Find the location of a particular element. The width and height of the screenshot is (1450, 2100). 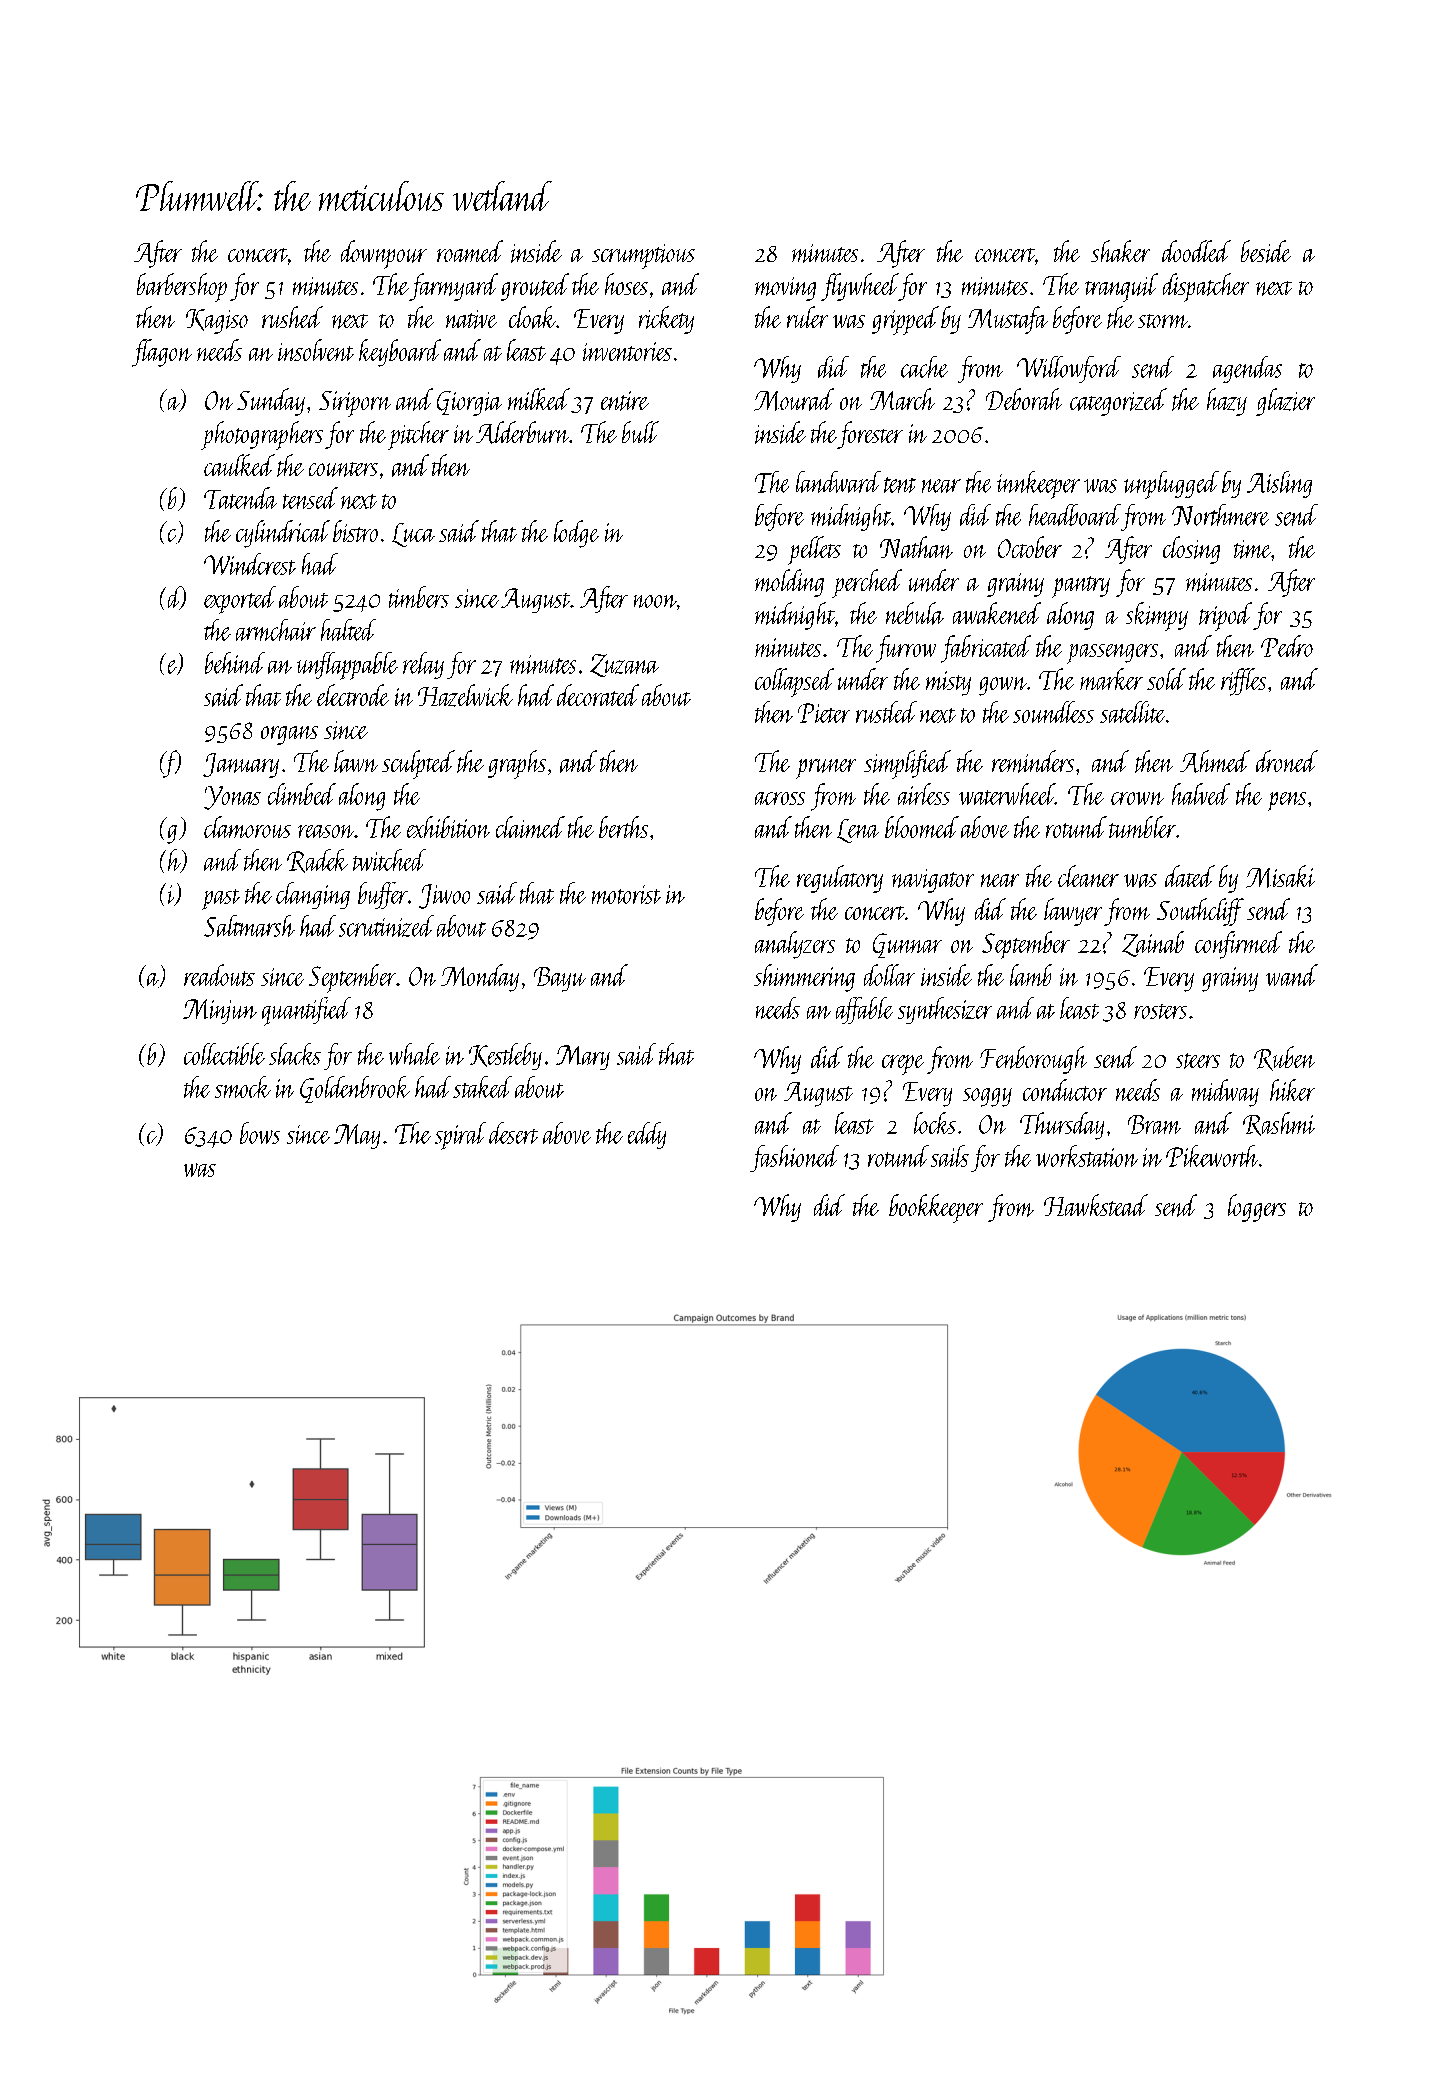

spiral is located at coordinates (460, 1136).
